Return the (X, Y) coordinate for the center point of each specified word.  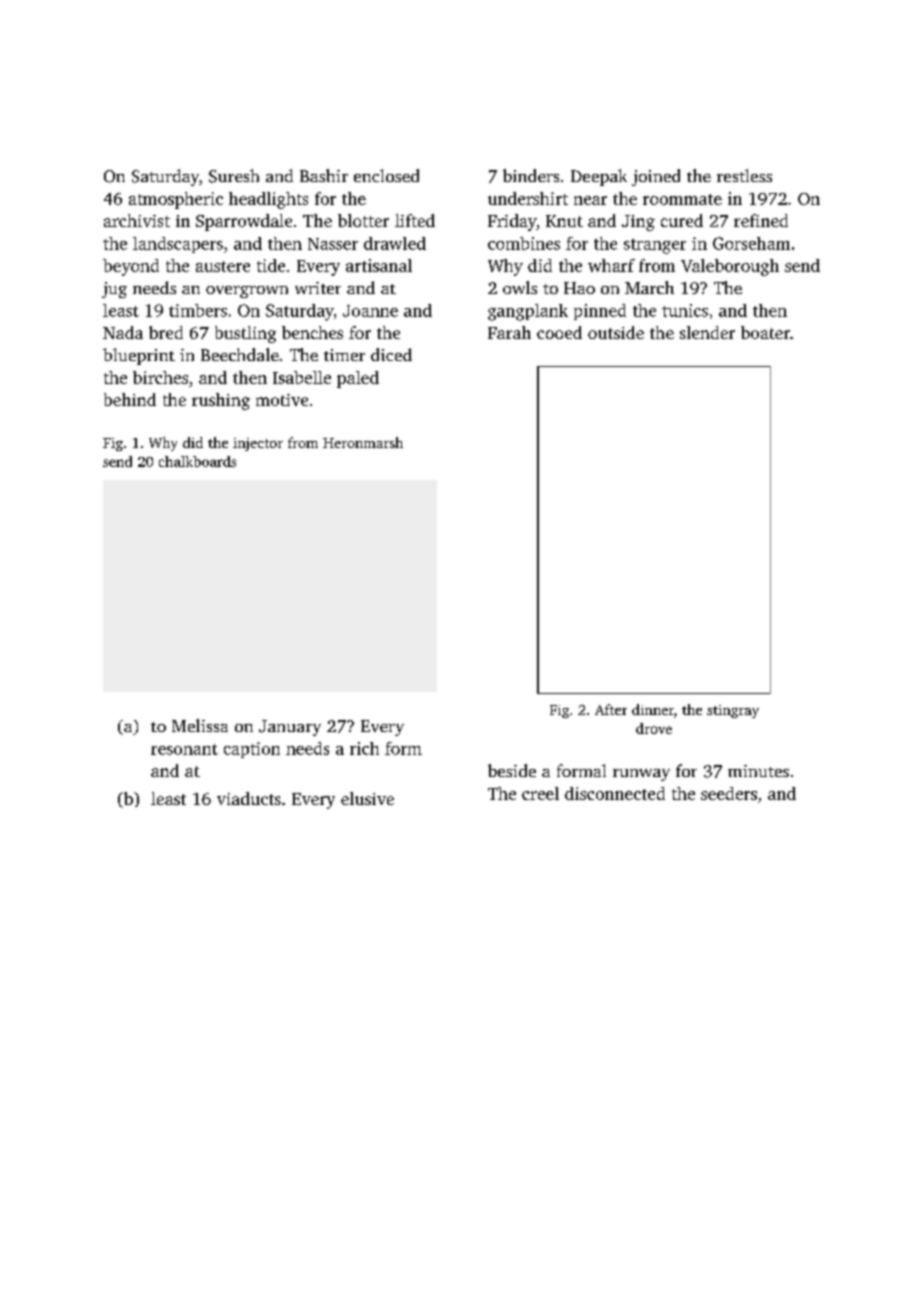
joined (656, 177)
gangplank (528, 312)
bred (166, 332)
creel (540, 793)
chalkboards (197, 461)
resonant (184, 749)
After (611, 709)
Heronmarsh (363, 442)
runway (641, 775)
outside (616, 332)
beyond (131, 267)
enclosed (386, 175)
